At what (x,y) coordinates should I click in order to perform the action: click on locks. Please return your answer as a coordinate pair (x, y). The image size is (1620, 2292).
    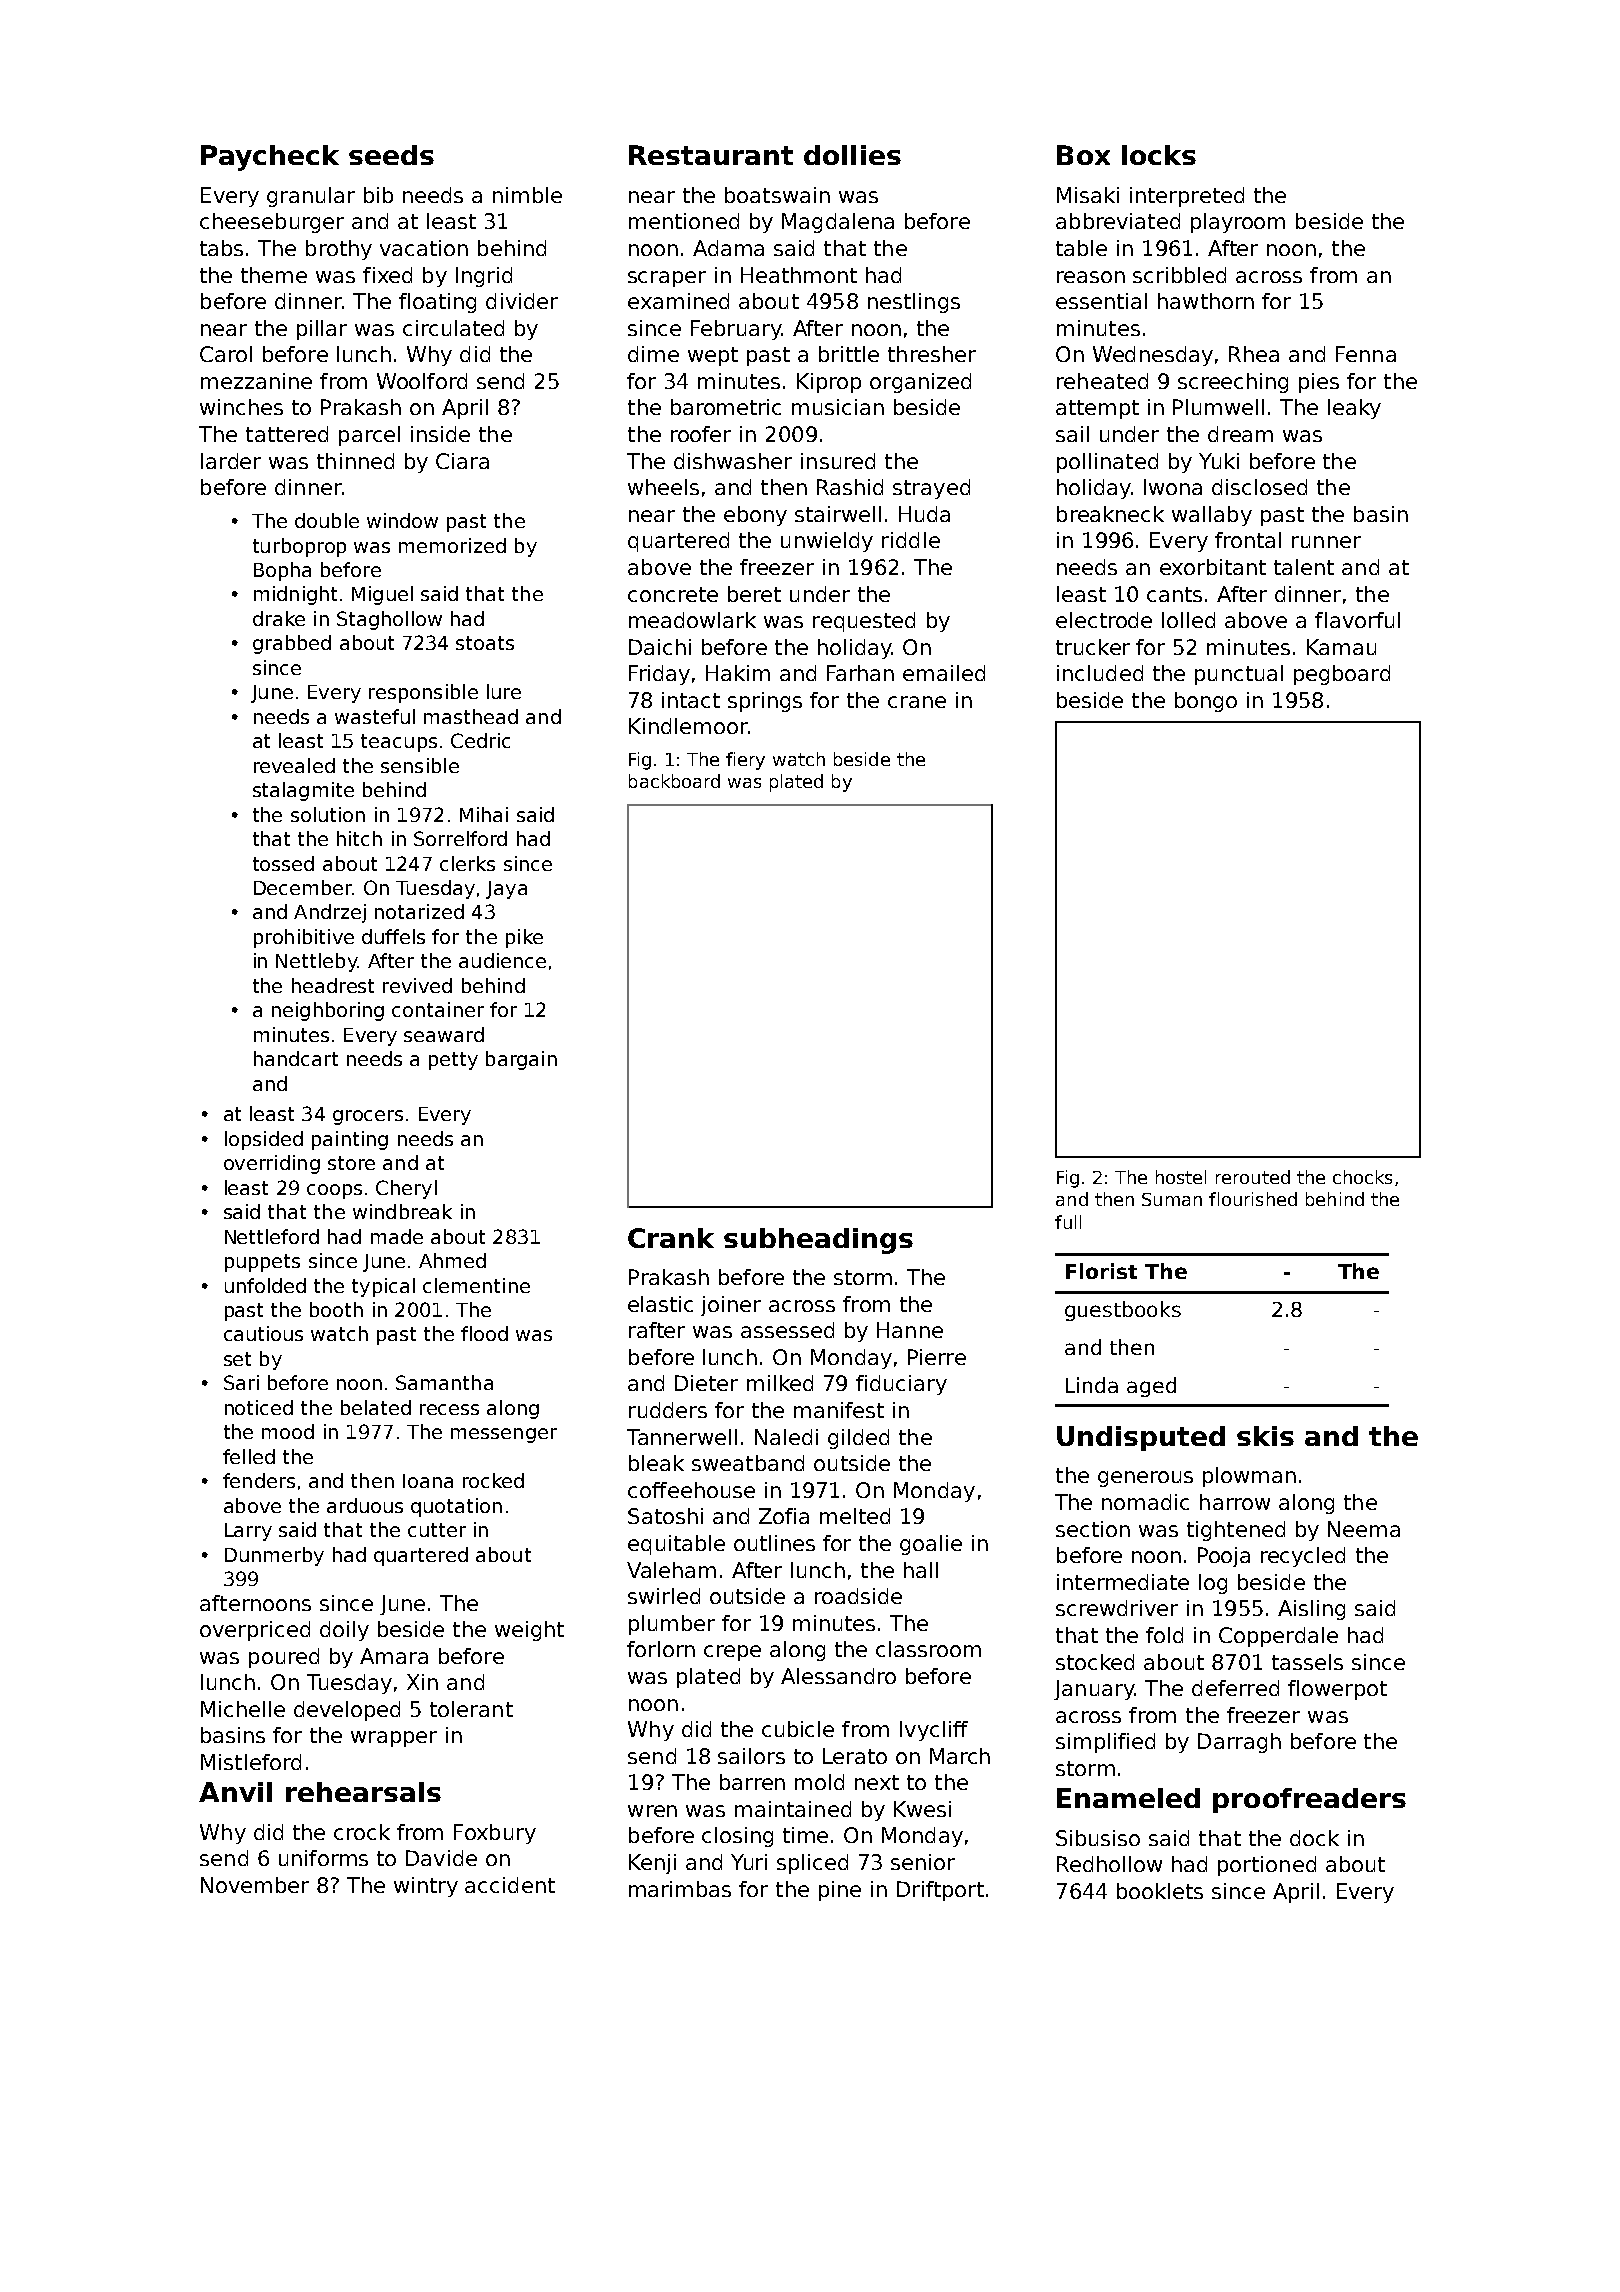
    Looking at the image, I should click on (1159, 155).
